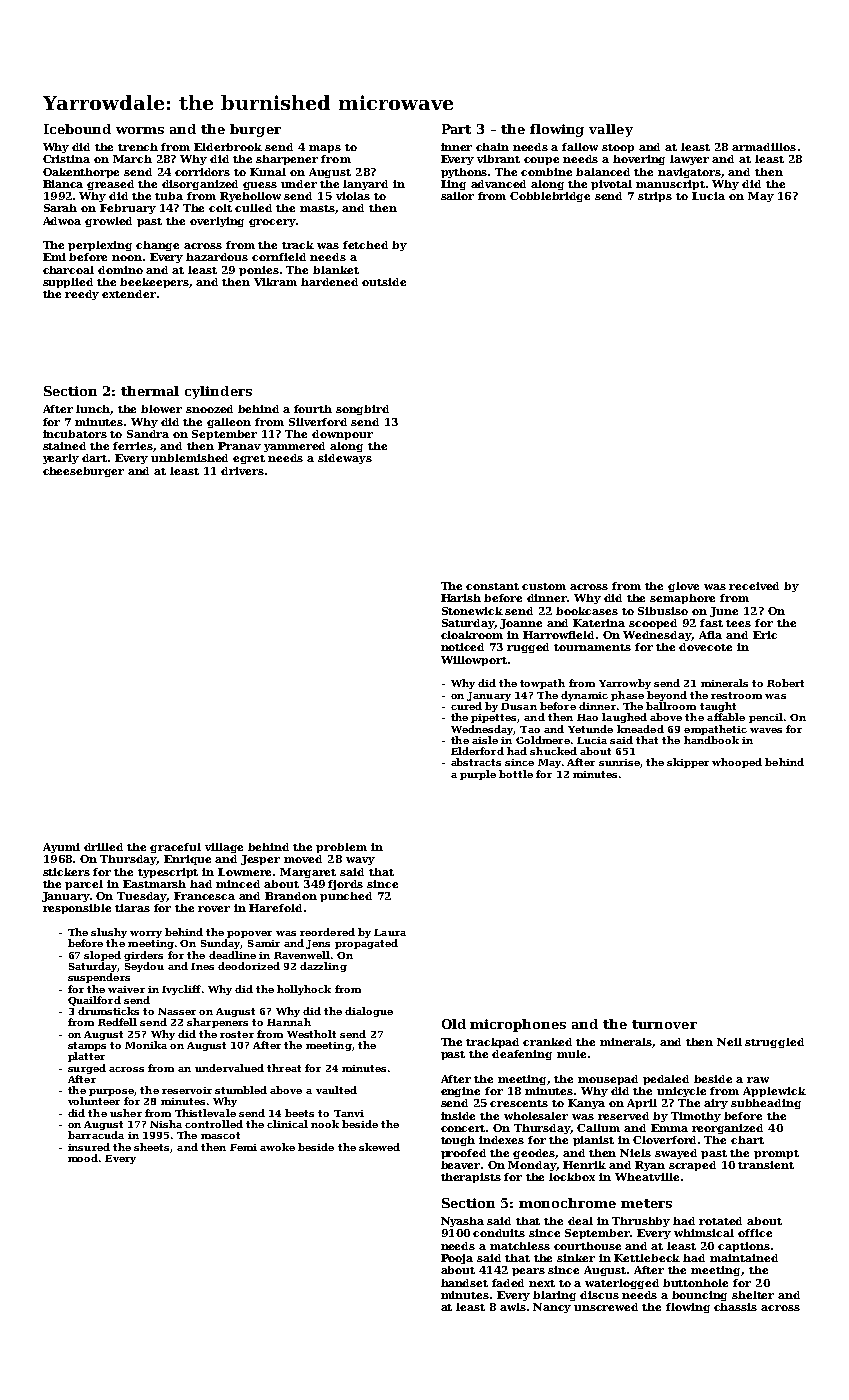 This screenshot has width=849, height=1400. I want to click on sheets, so click(151, 1147).
